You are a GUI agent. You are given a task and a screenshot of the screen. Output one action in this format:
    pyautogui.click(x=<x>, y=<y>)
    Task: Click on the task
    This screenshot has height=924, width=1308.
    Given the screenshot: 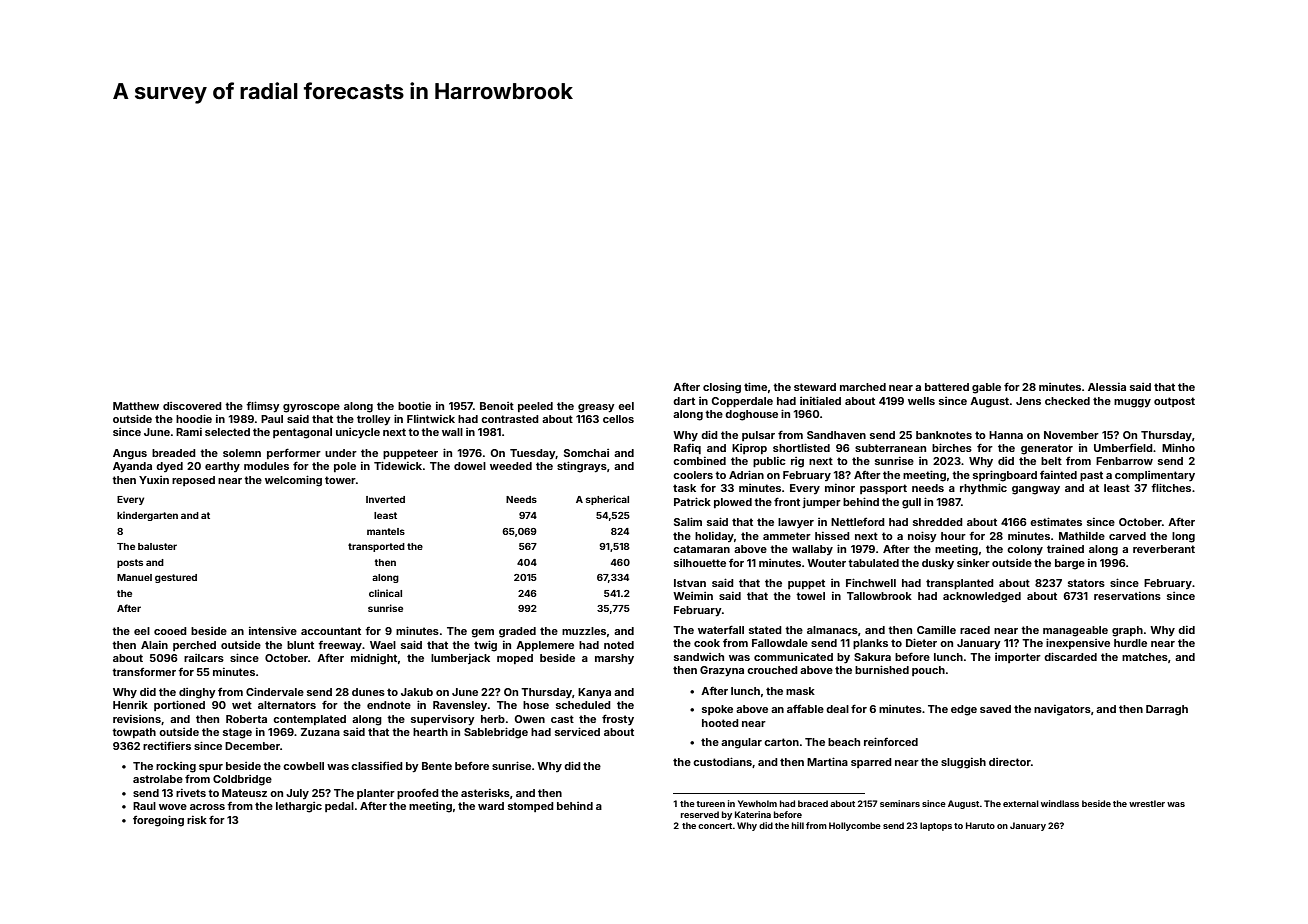 What is the action you would take?
    pyautogui.click(x=684, y=488)
